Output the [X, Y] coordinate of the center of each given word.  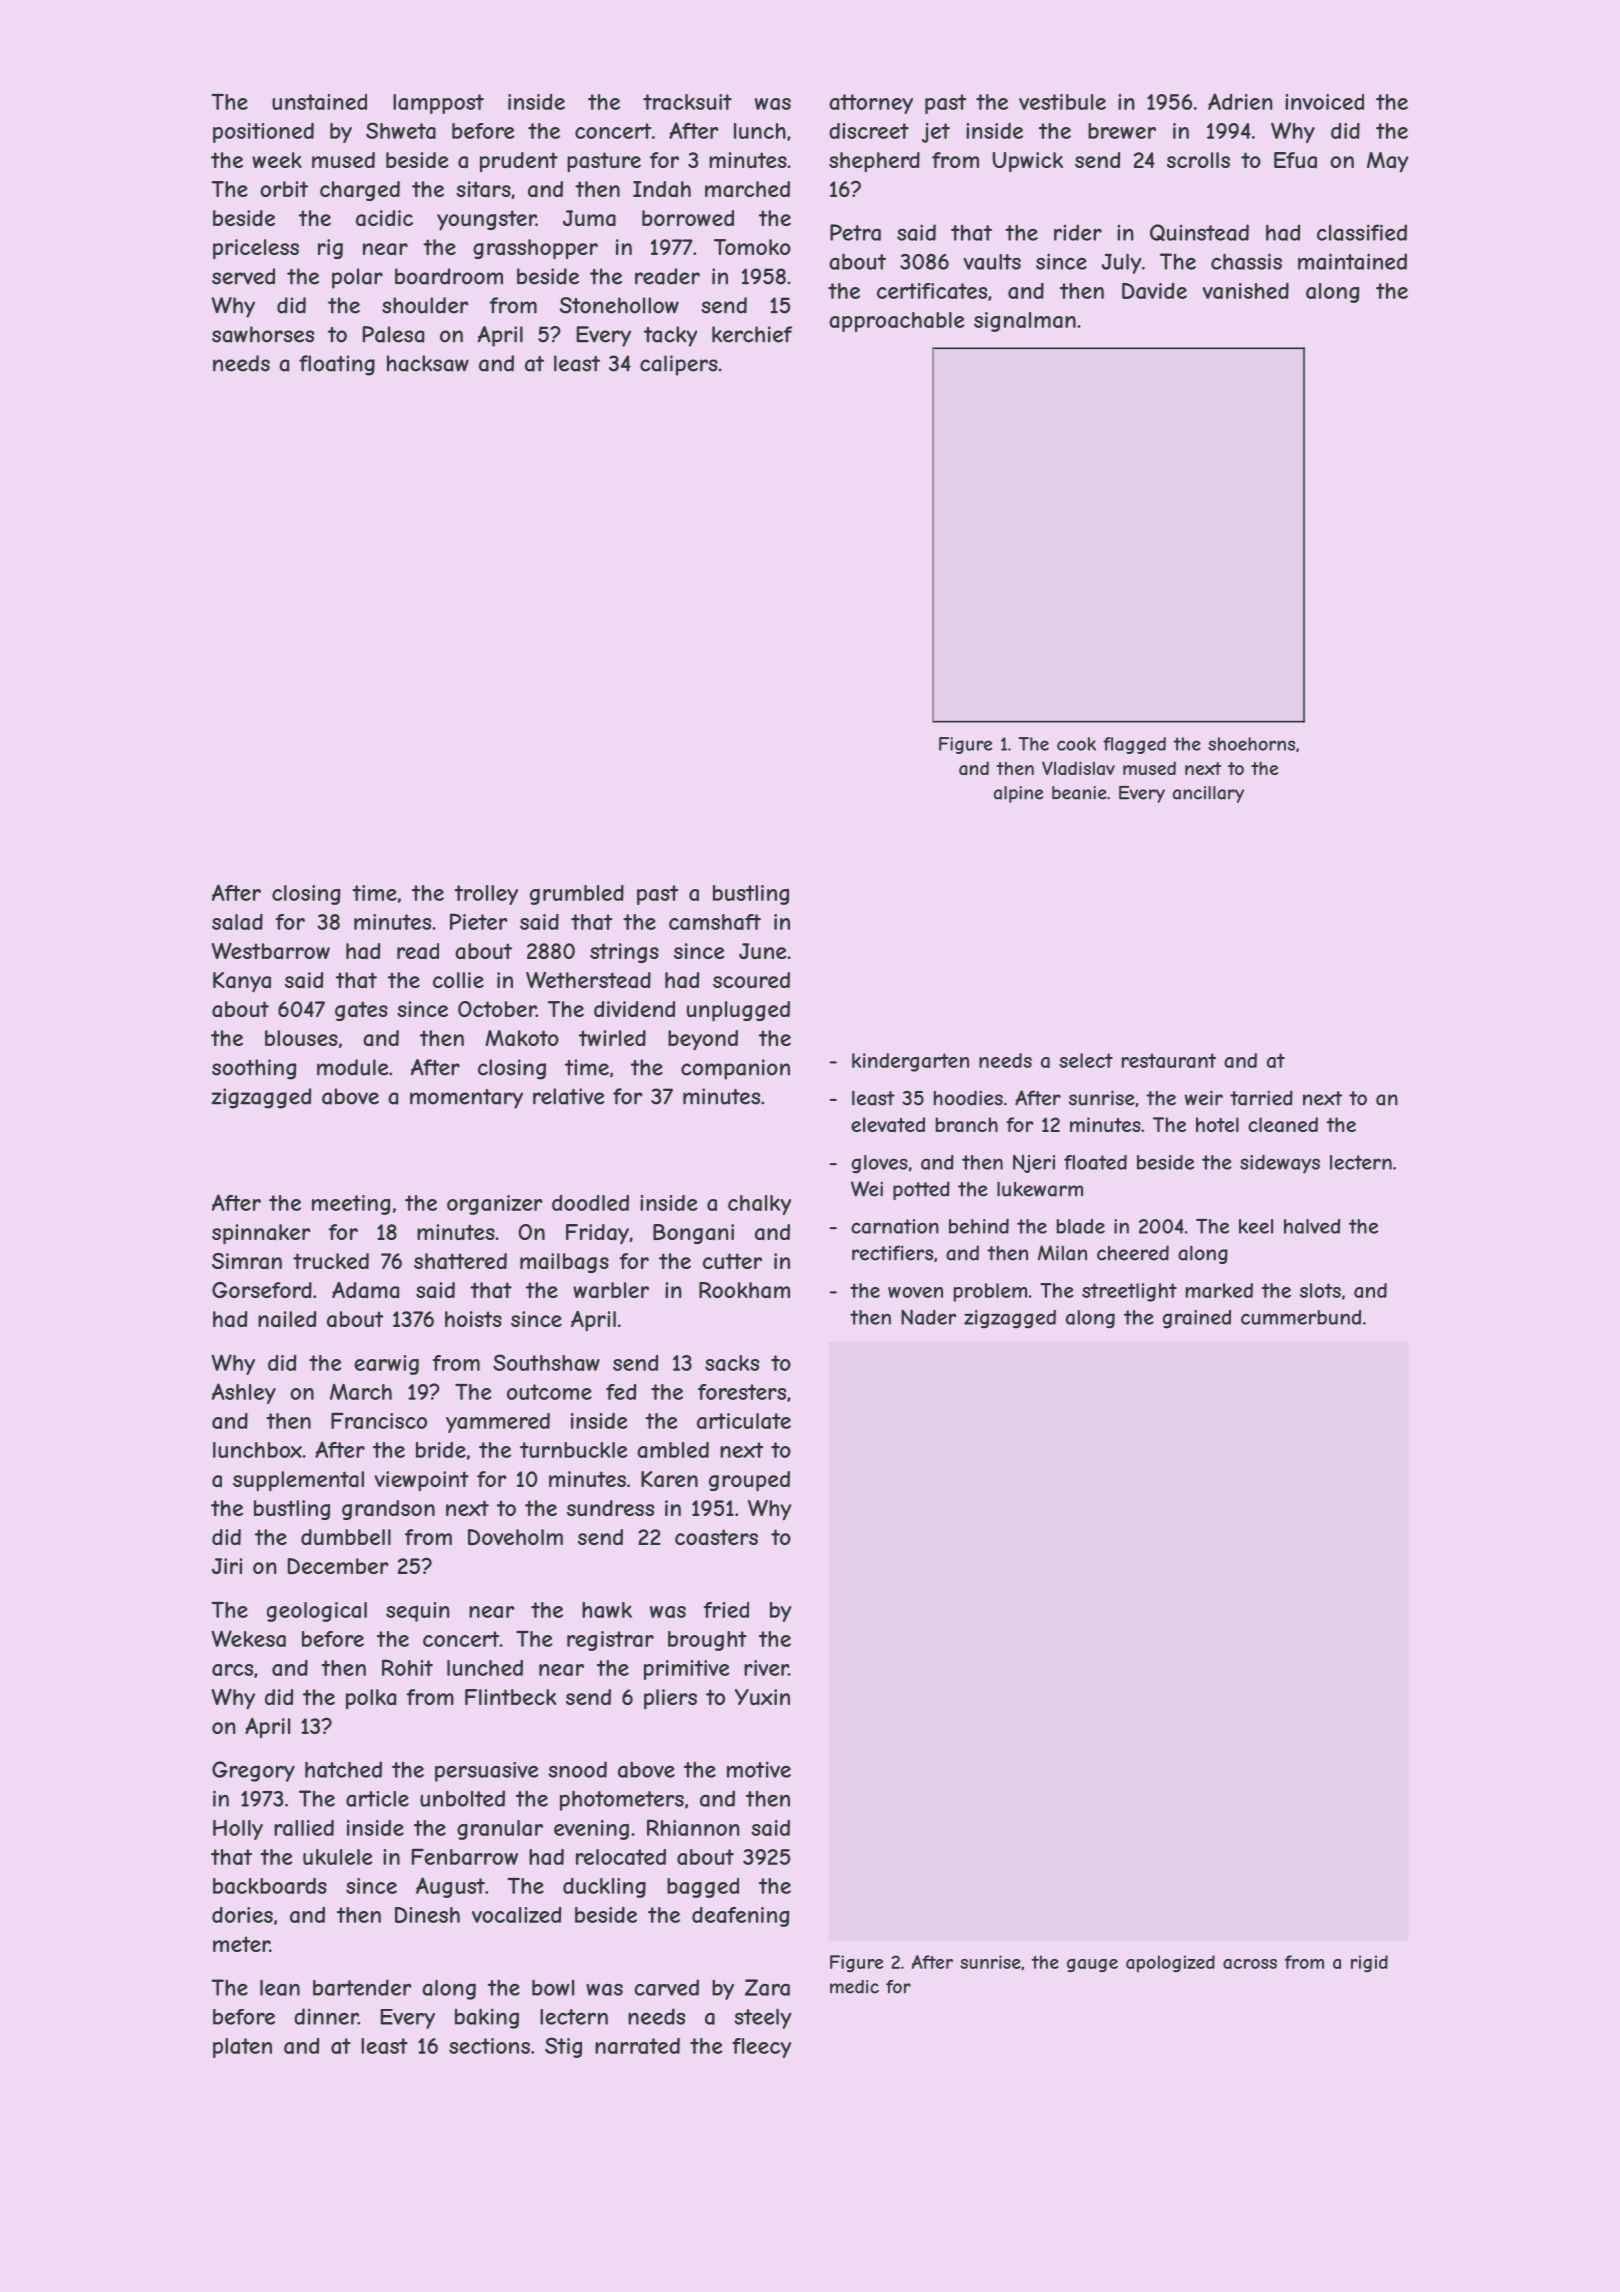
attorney [871, 104]
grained [1197, 1319]
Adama [365, 1290]
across [1250, 1964]
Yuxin [762, 1697]
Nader [928, 1317]
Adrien [1240, 101]
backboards [270, 1886]
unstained [319, 102]
